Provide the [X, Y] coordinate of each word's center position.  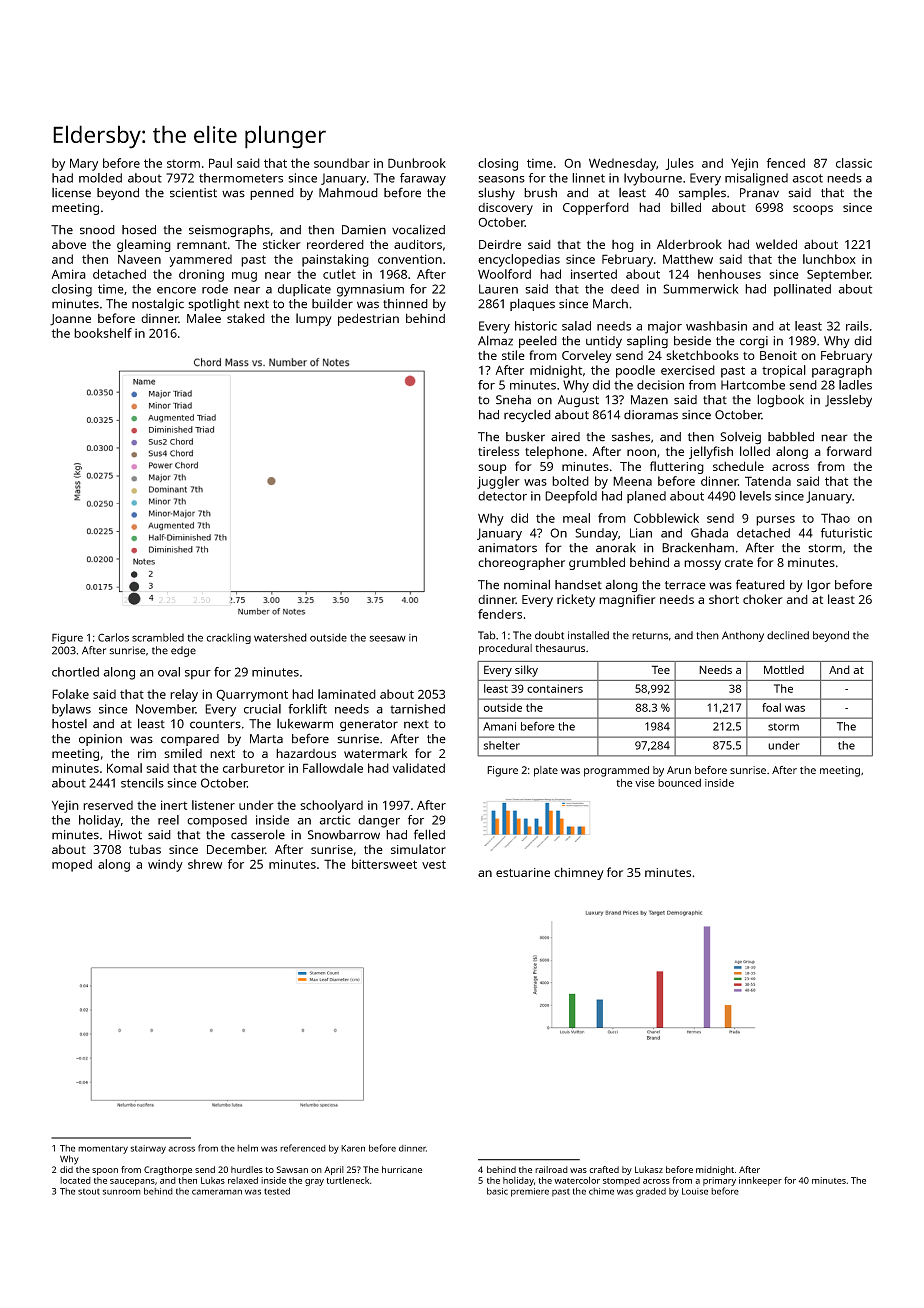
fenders [500, 614]
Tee [661, 669]
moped [72, 865]
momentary [103, 1149]
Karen [353, 1148]
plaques [532, 304]
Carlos [113, 637]
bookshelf [103, 333]
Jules [679, 164]
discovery [505, 209]
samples [702, 194]
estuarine [523, 872]
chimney [579, 873]
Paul [220, 163]
